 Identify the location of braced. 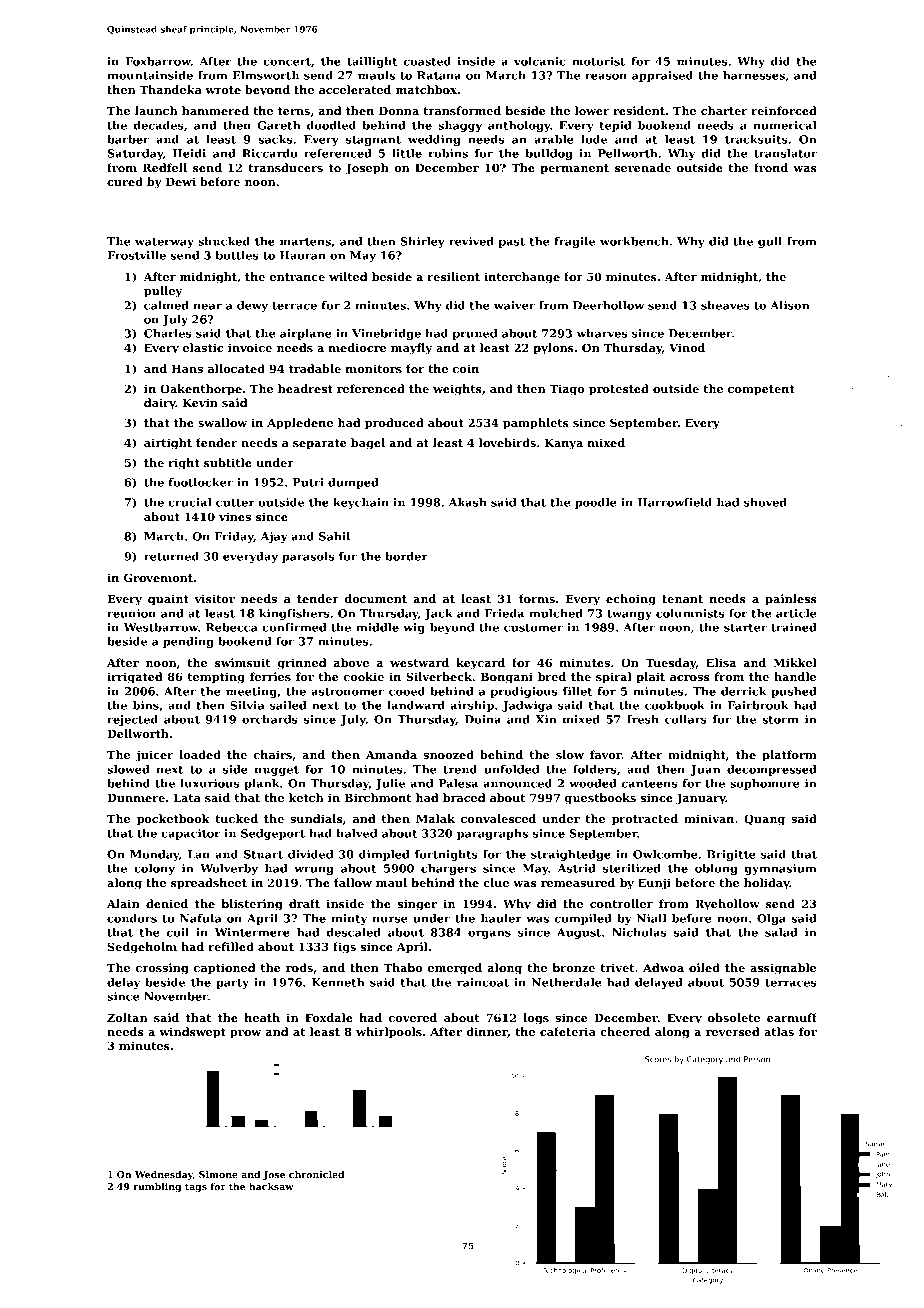
(464, 797).
